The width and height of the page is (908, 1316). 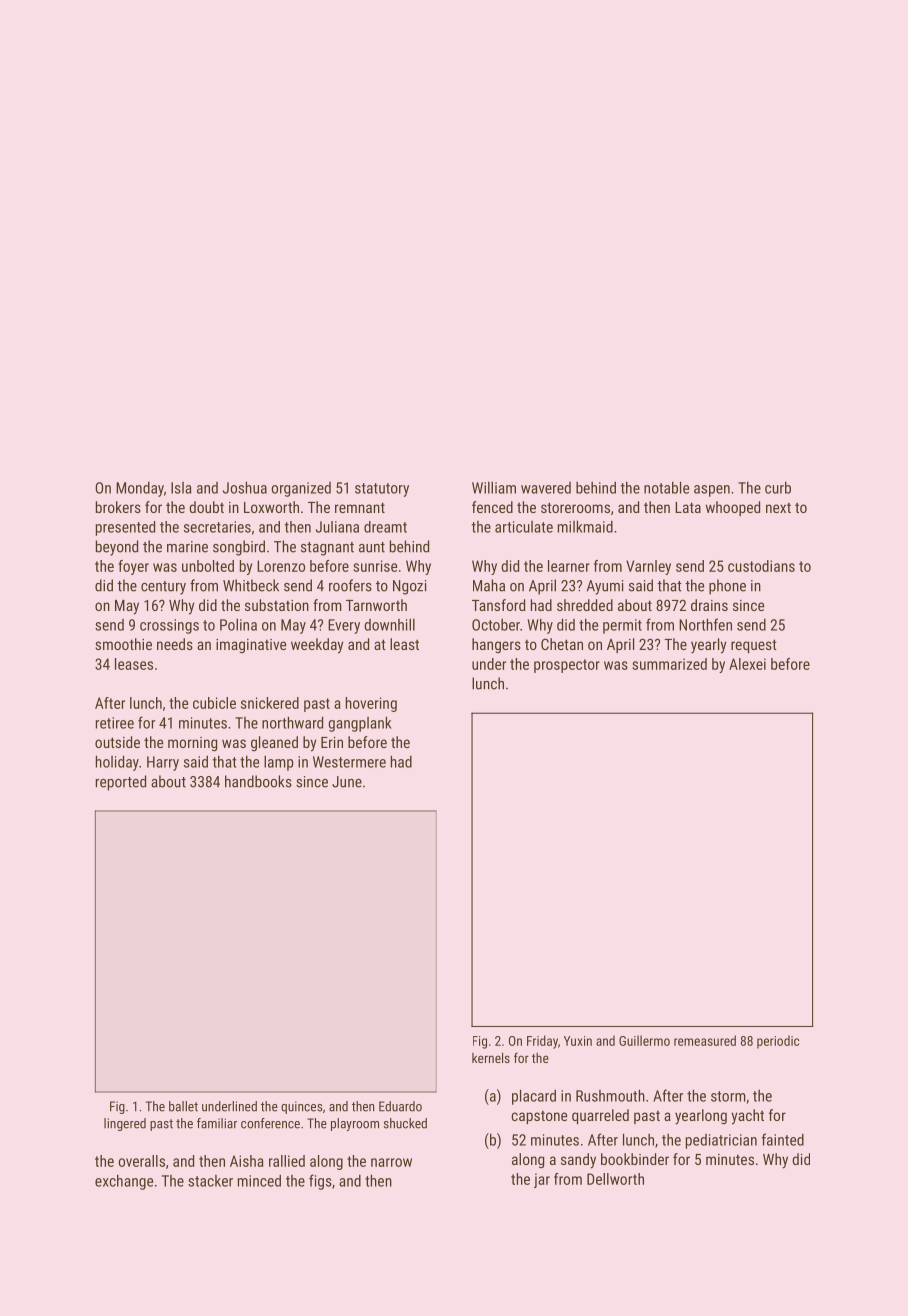 I want to click on doubt, so click(x=206, y=507).
